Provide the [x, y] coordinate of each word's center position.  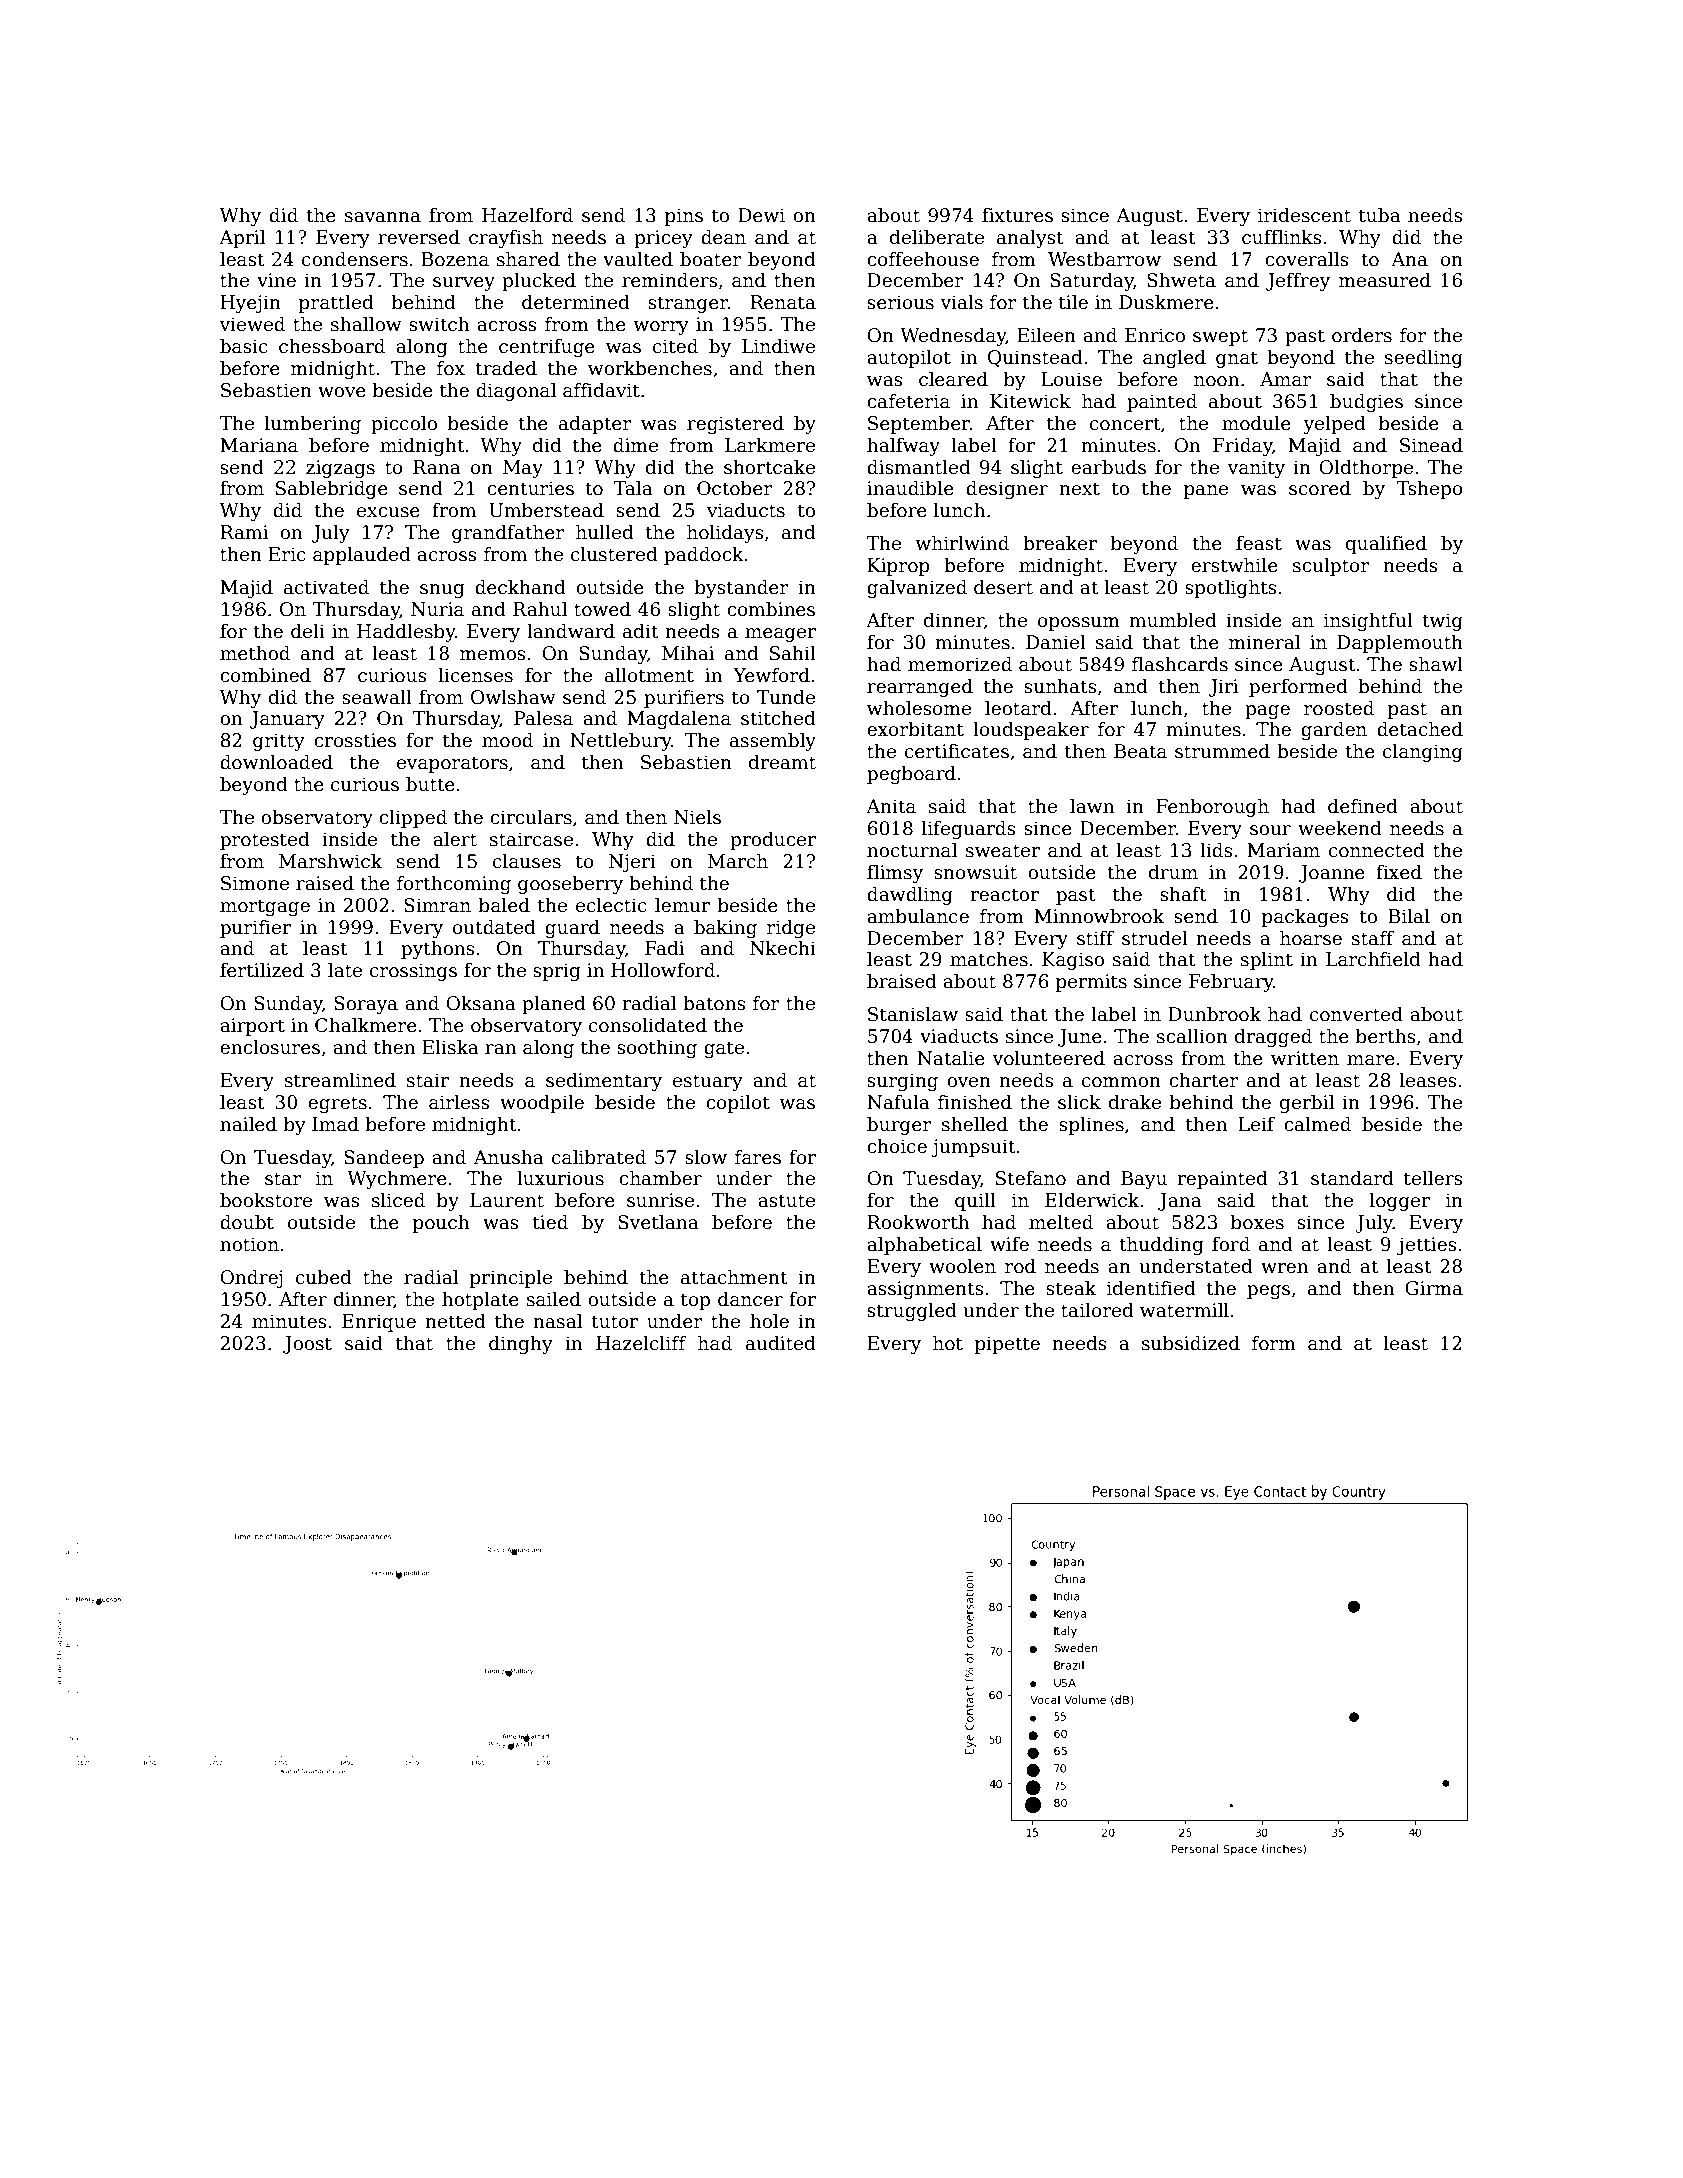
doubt [247, 1222]
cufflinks [1282, 237]
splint [1267, 960]
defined [1363, 806]
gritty [279, 742]
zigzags [340, 469]
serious [900, 302]
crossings [413, 972]
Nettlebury [621, 741]
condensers [355, 259]
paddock [704, 555]
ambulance [918, 916]
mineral [1264, 642]
